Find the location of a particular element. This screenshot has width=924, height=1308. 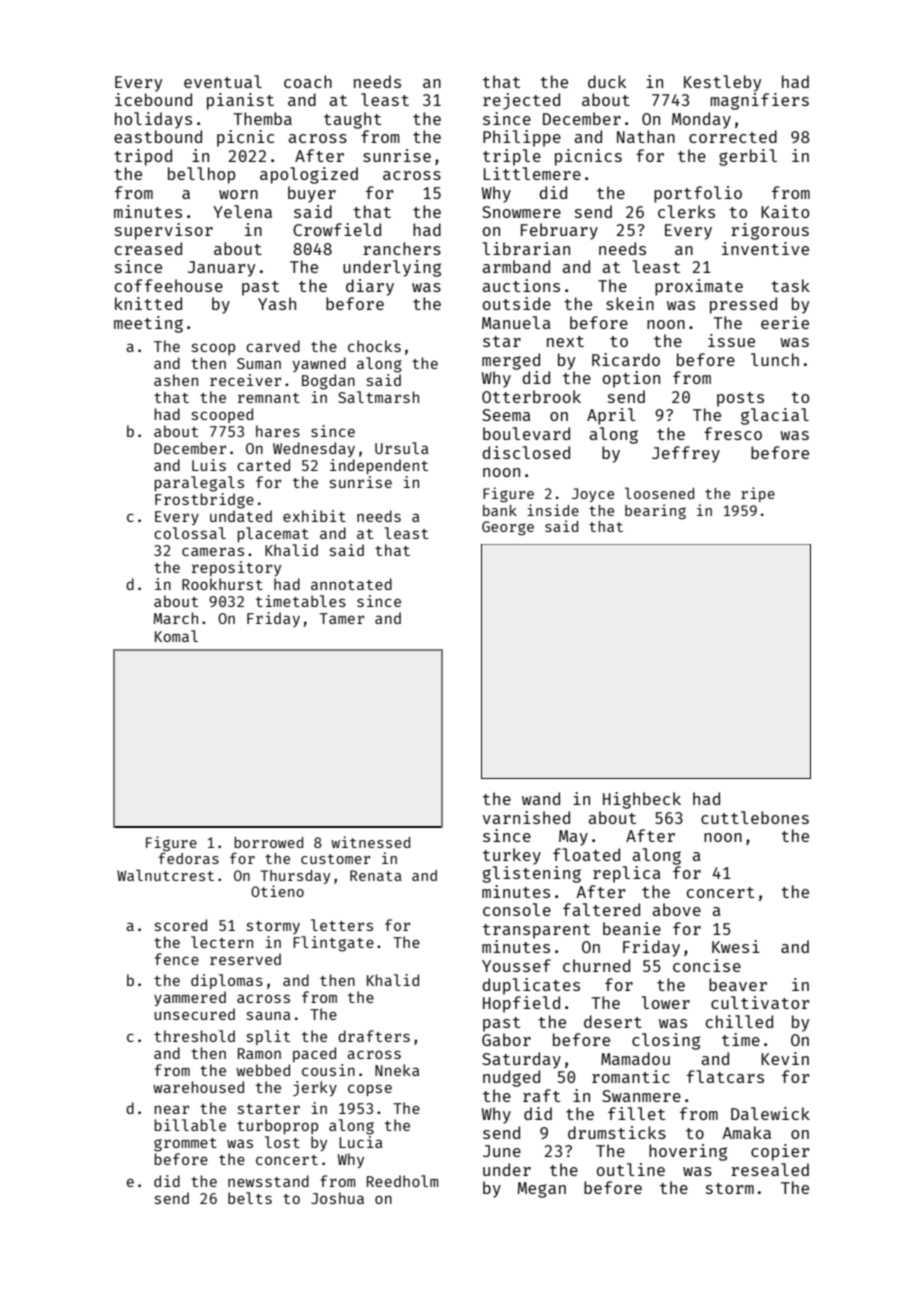

Highbeck is located at coordinates (642, 800).
